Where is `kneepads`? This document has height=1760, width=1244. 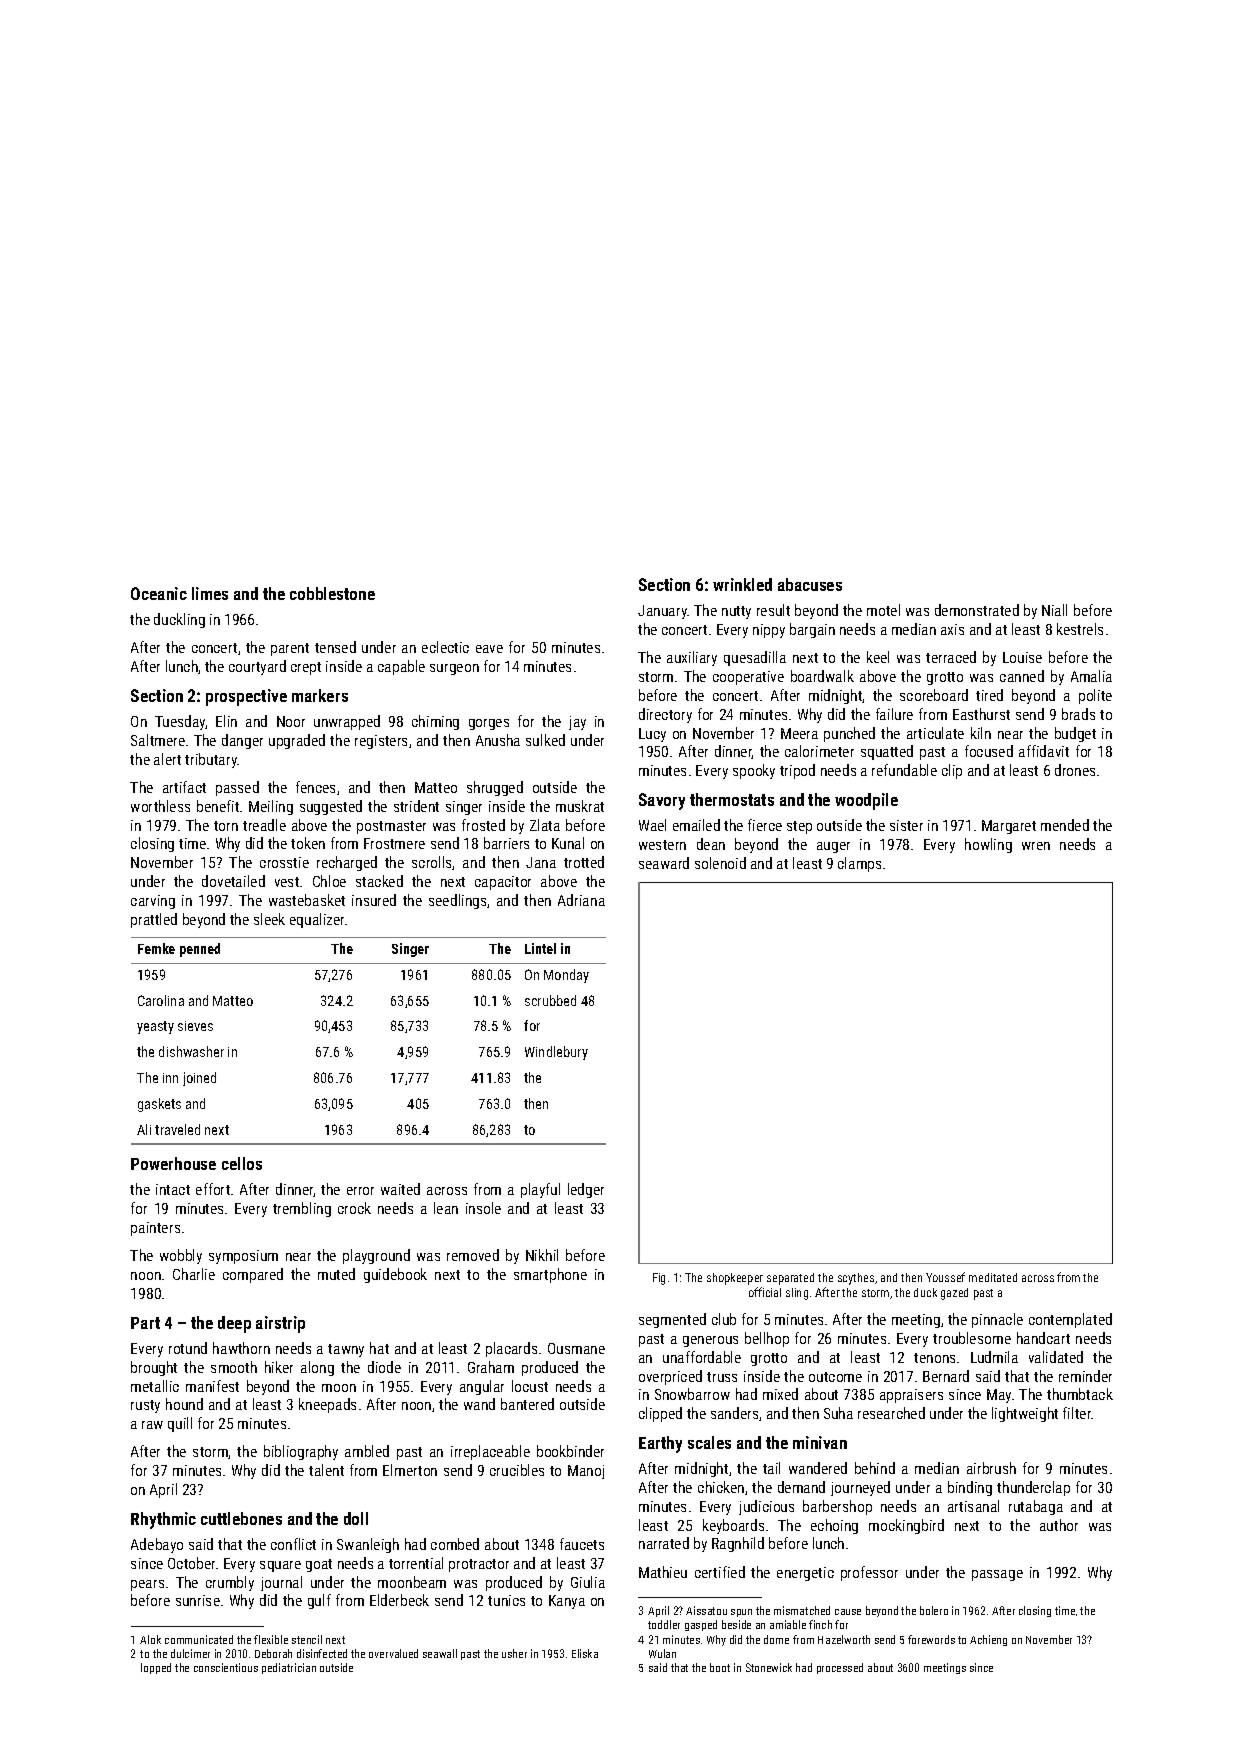 kneepads is located at coordinates (327, 1405).
